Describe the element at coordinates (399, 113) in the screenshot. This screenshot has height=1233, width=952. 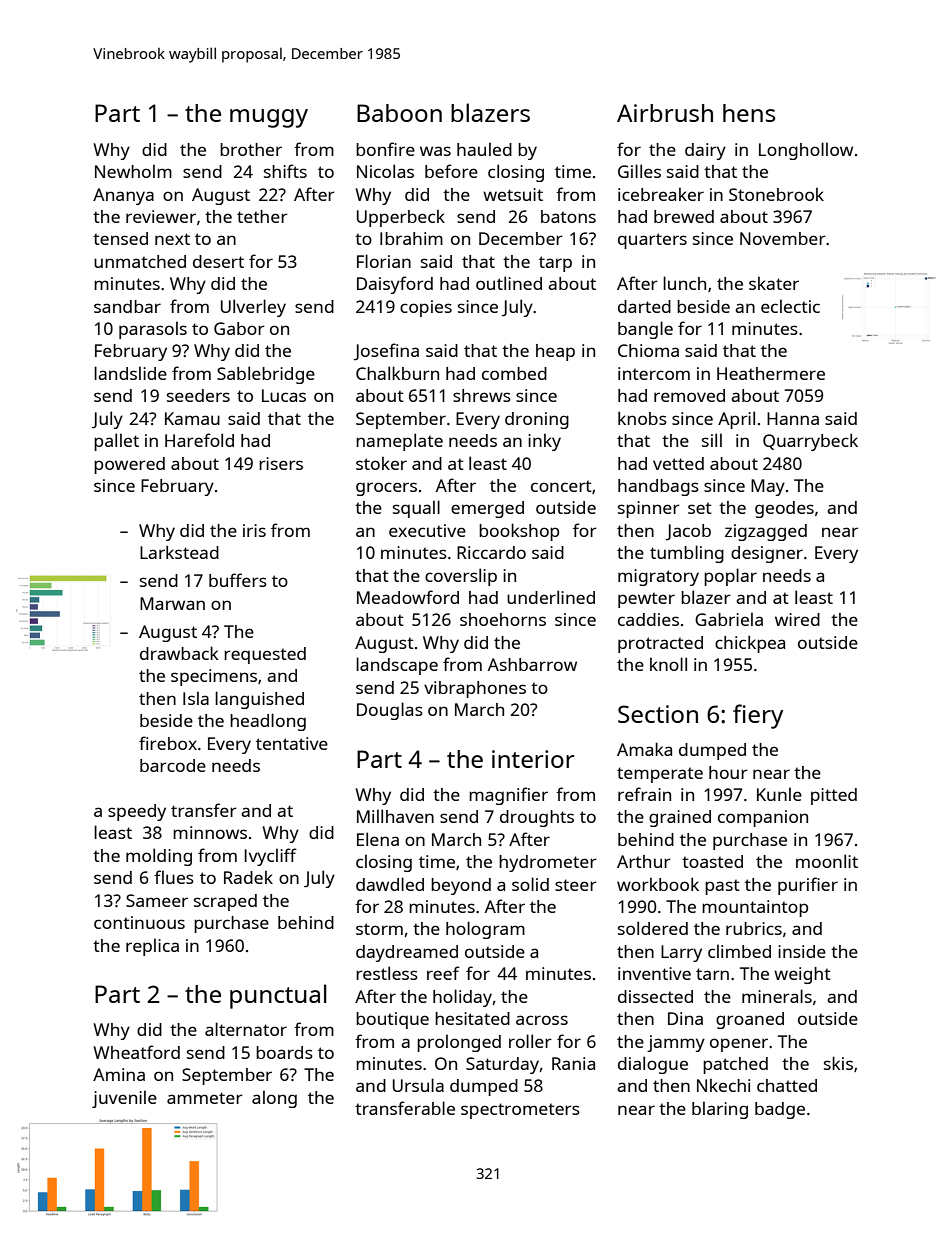
I see `Baboon` at that location.
